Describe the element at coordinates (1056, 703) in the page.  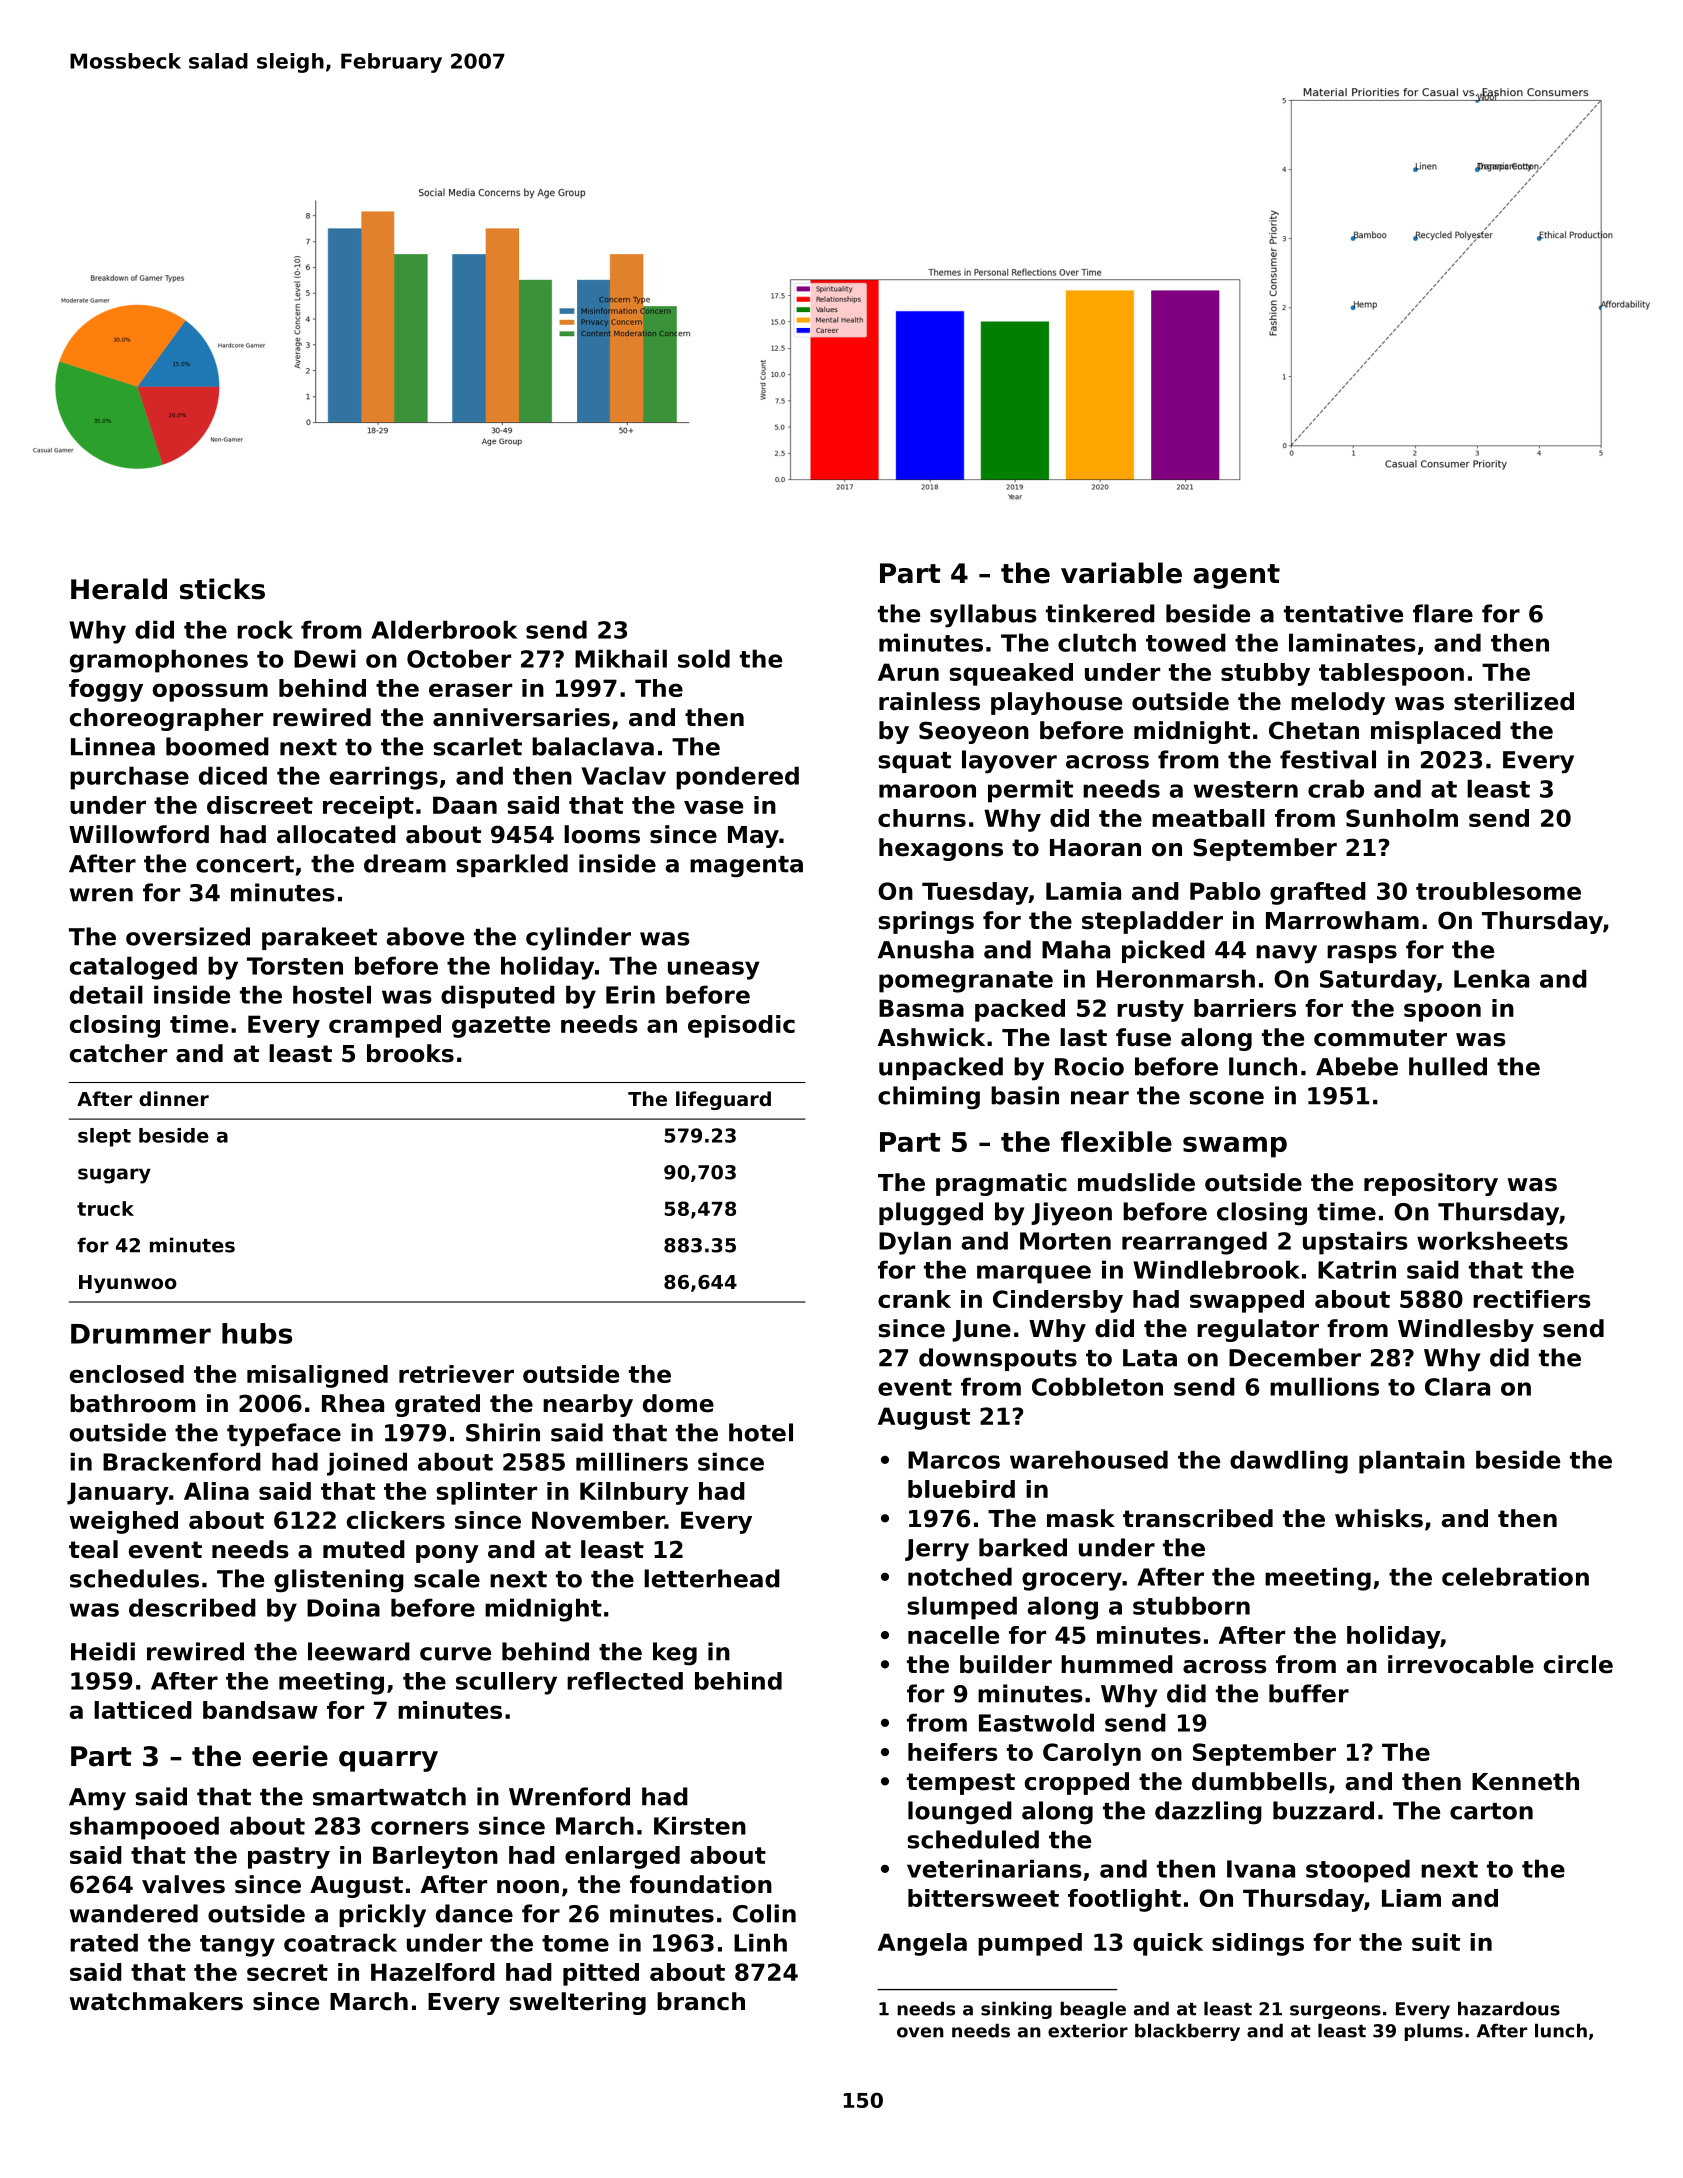
I see `playhouse` at that location.
